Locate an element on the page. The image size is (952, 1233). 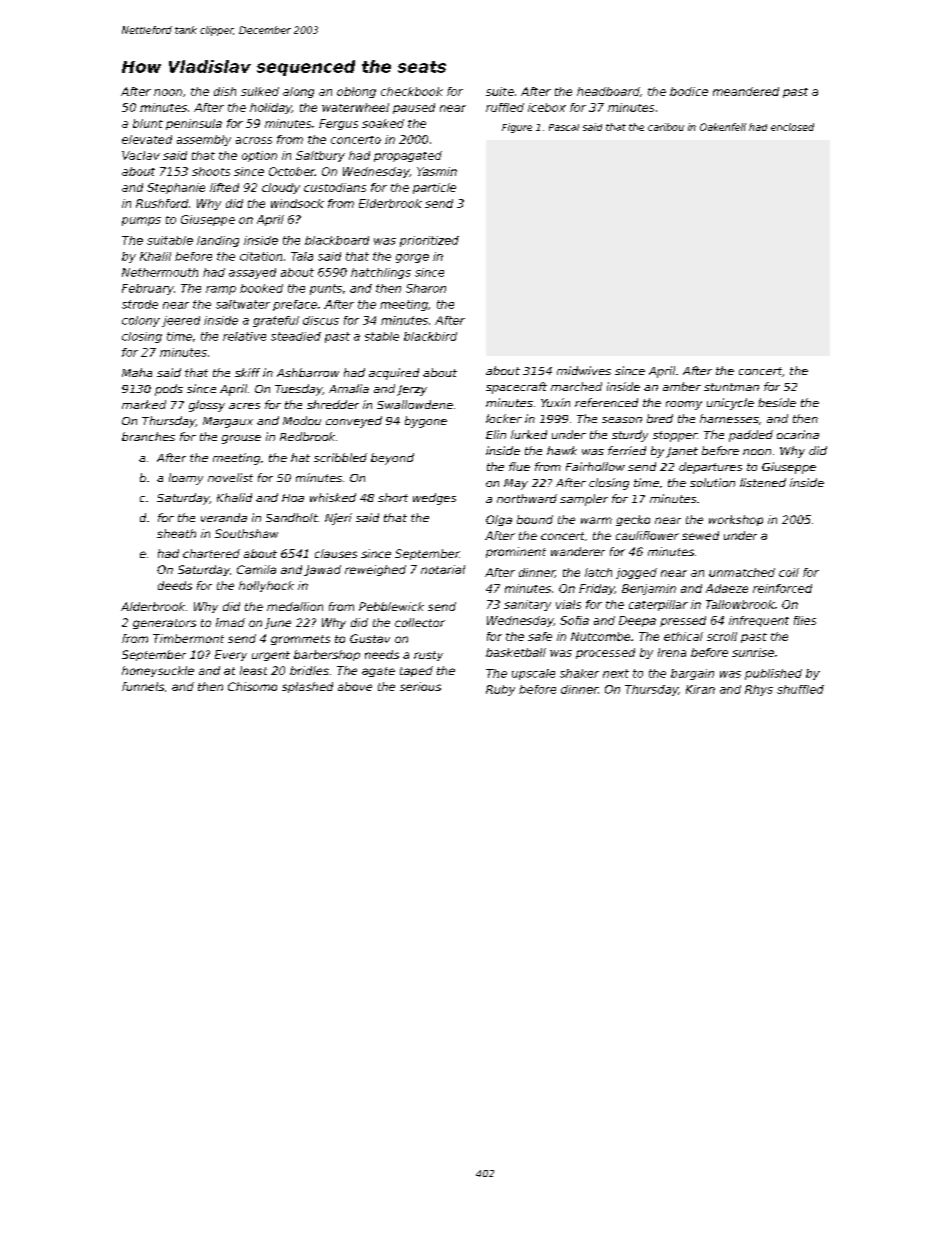
Sharon is located at coordinates (426, 288).
